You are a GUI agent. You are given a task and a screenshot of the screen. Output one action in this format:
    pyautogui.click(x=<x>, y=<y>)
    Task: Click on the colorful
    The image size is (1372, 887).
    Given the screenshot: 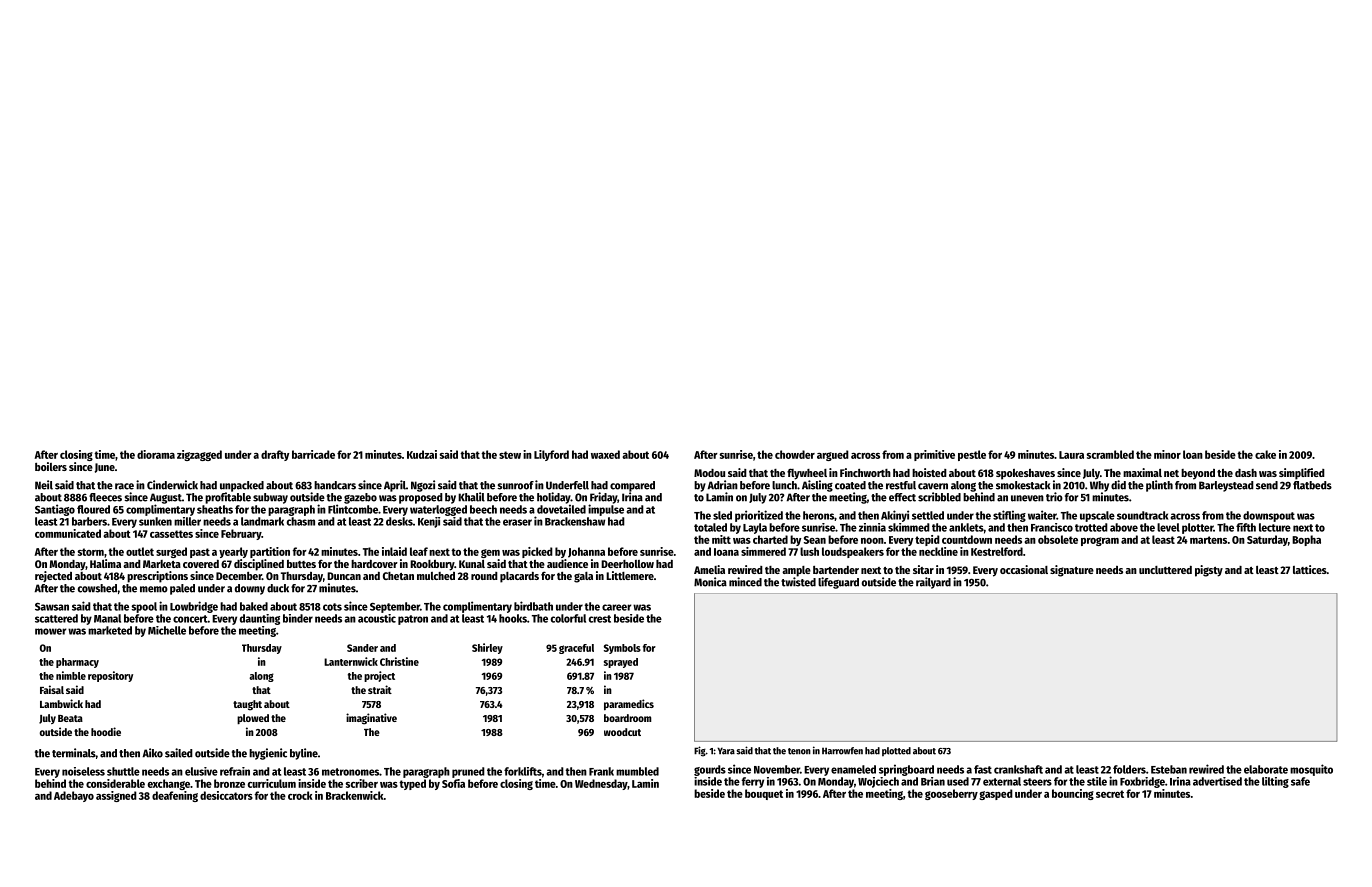 What is the action you would take?
    pyautogui.click(x=568, y=618)
